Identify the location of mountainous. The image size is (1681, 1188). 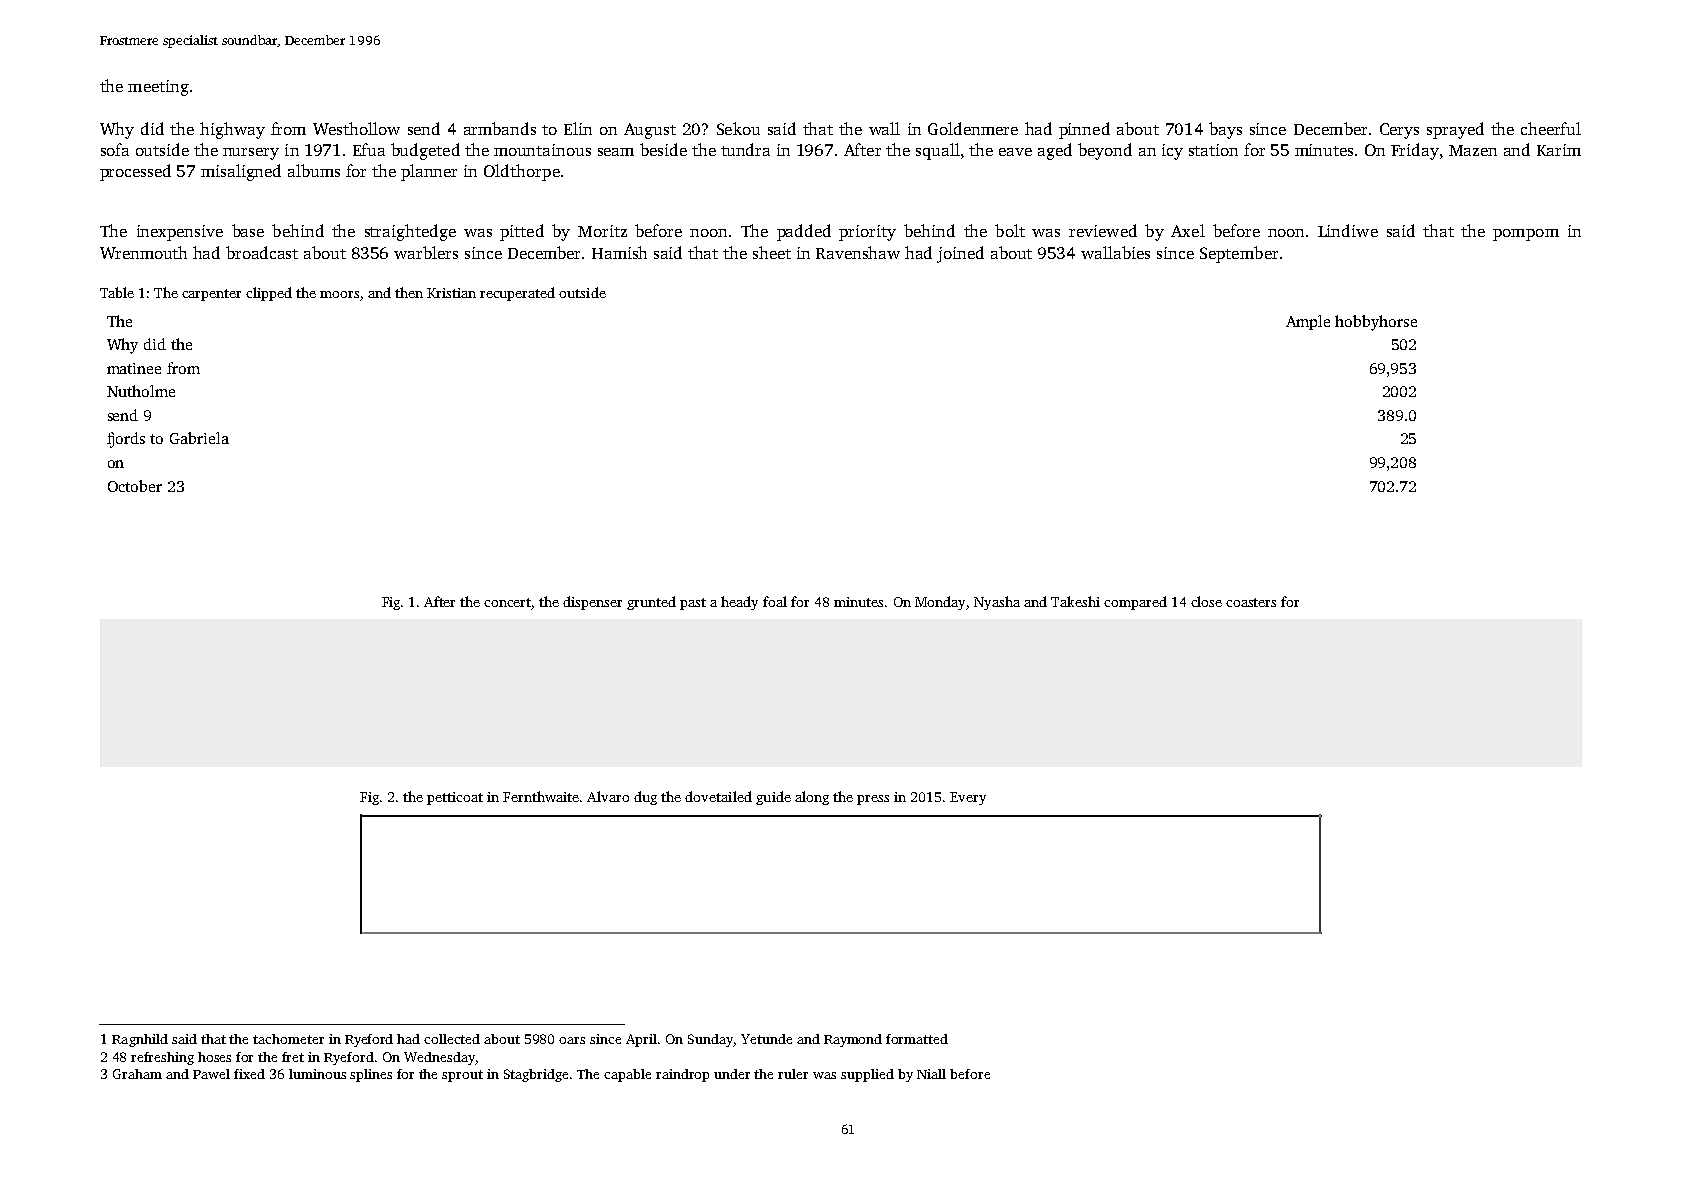
(542, 150).
